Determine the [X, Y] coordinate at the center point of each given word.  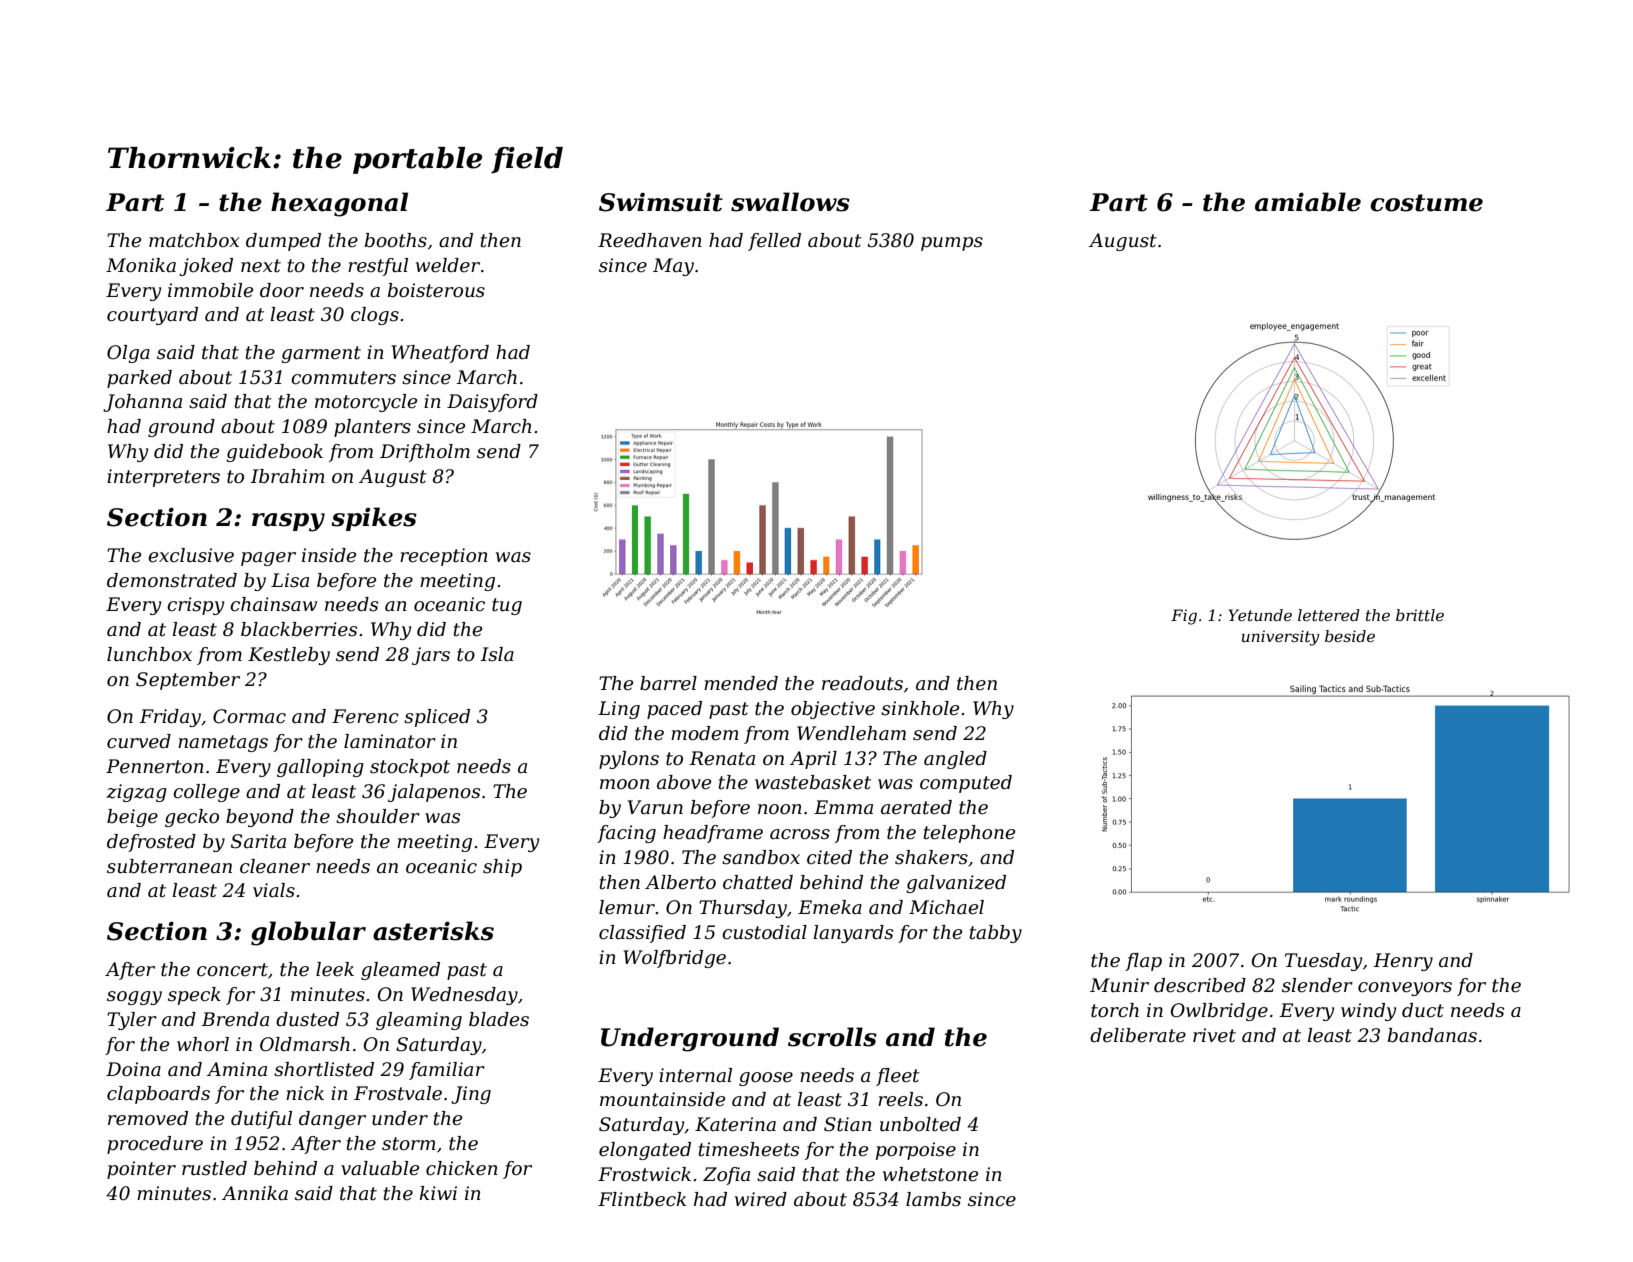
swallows [790, 202]
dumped [283, 242]
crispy [195, 606]
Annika [255, 1193]
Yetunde [1260, 615]
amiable [1308, 202]
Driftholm [425, 453]
